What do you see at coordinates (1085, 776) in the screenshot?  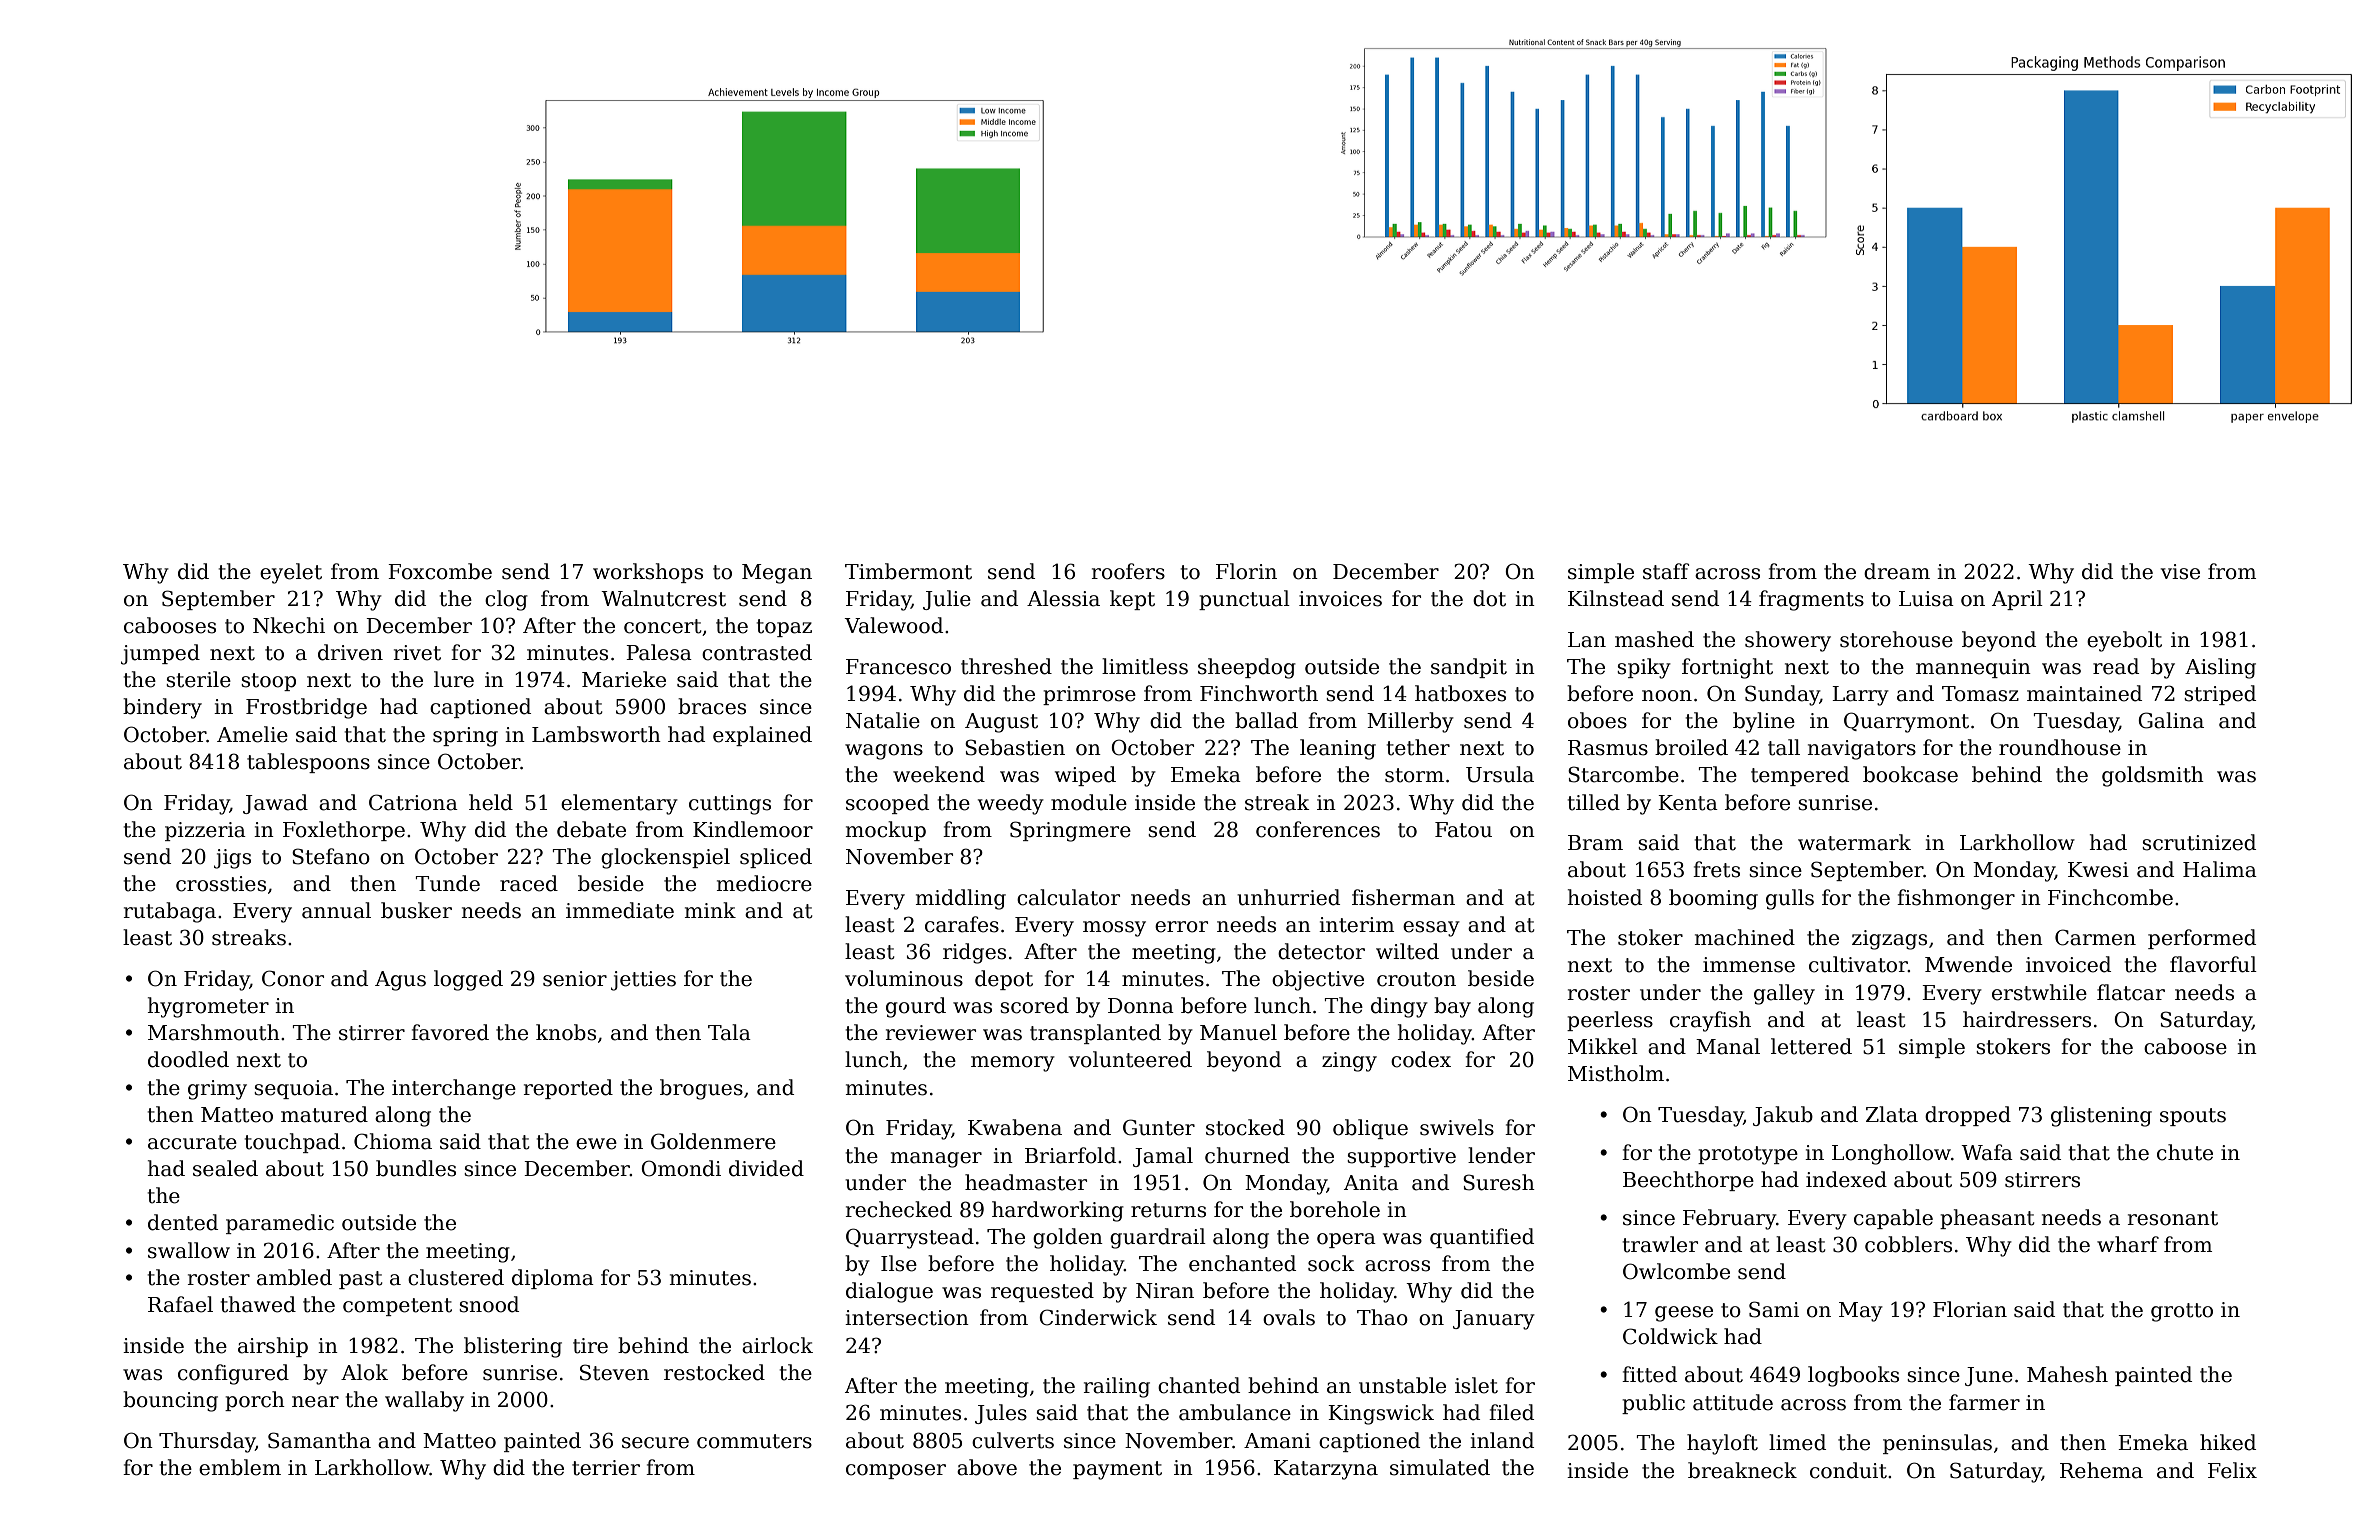 I see `wiped` at bounding box center [1085, 776].
